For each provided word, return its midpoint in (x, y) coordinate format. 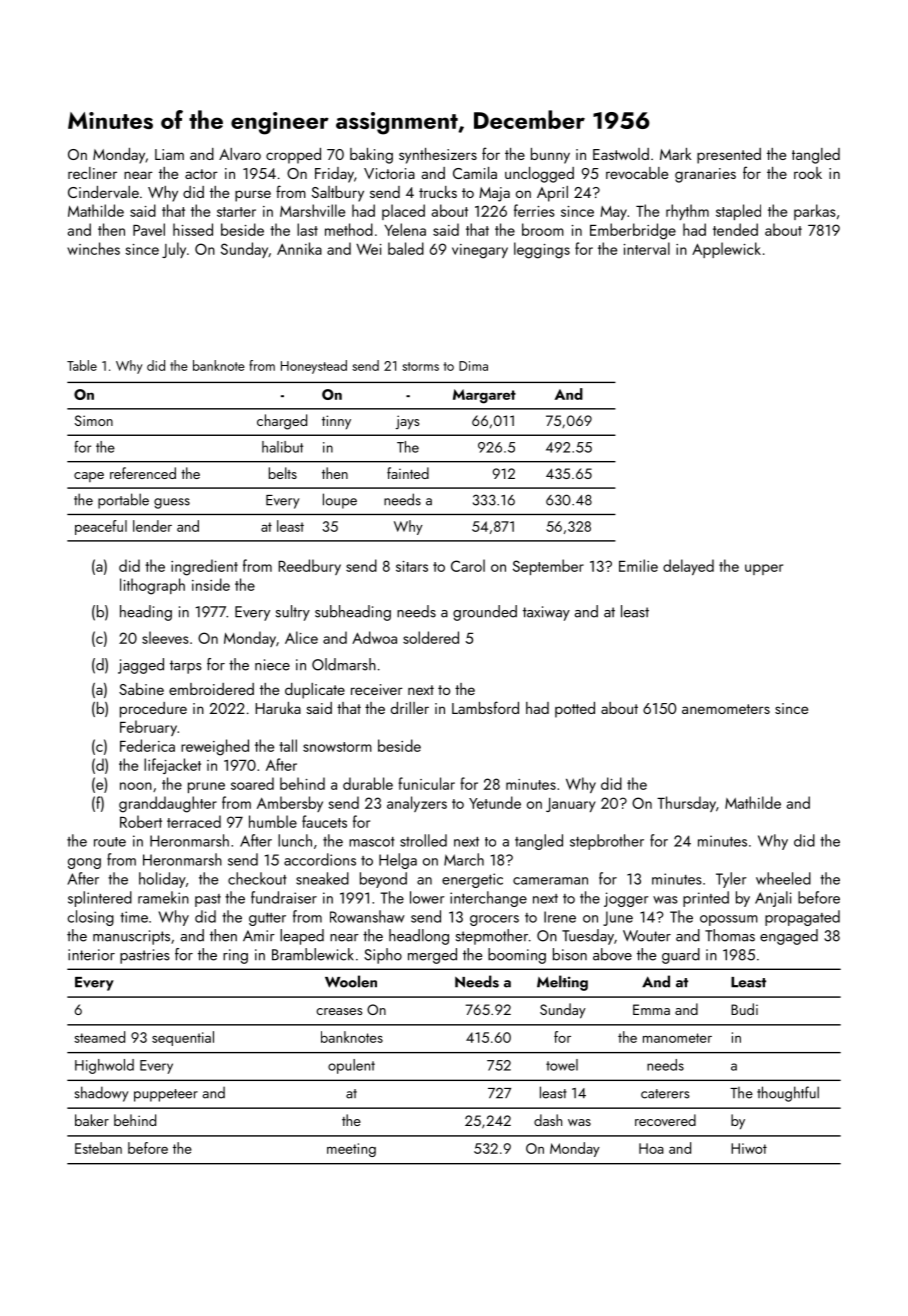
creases (339, 1011)
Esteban (98, 1148)
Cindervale (103, 192)
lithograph (152, 586)
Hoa (651, 1148)
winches (93, 248)
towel (562, 1065)
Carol (468, 565)
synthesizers (438, 156)
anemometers (726, 709)
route (110, 842)
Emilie (638, 565)
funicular (426, 783)
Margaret (484, 396)
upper (764, 569)
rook (808, 173)
